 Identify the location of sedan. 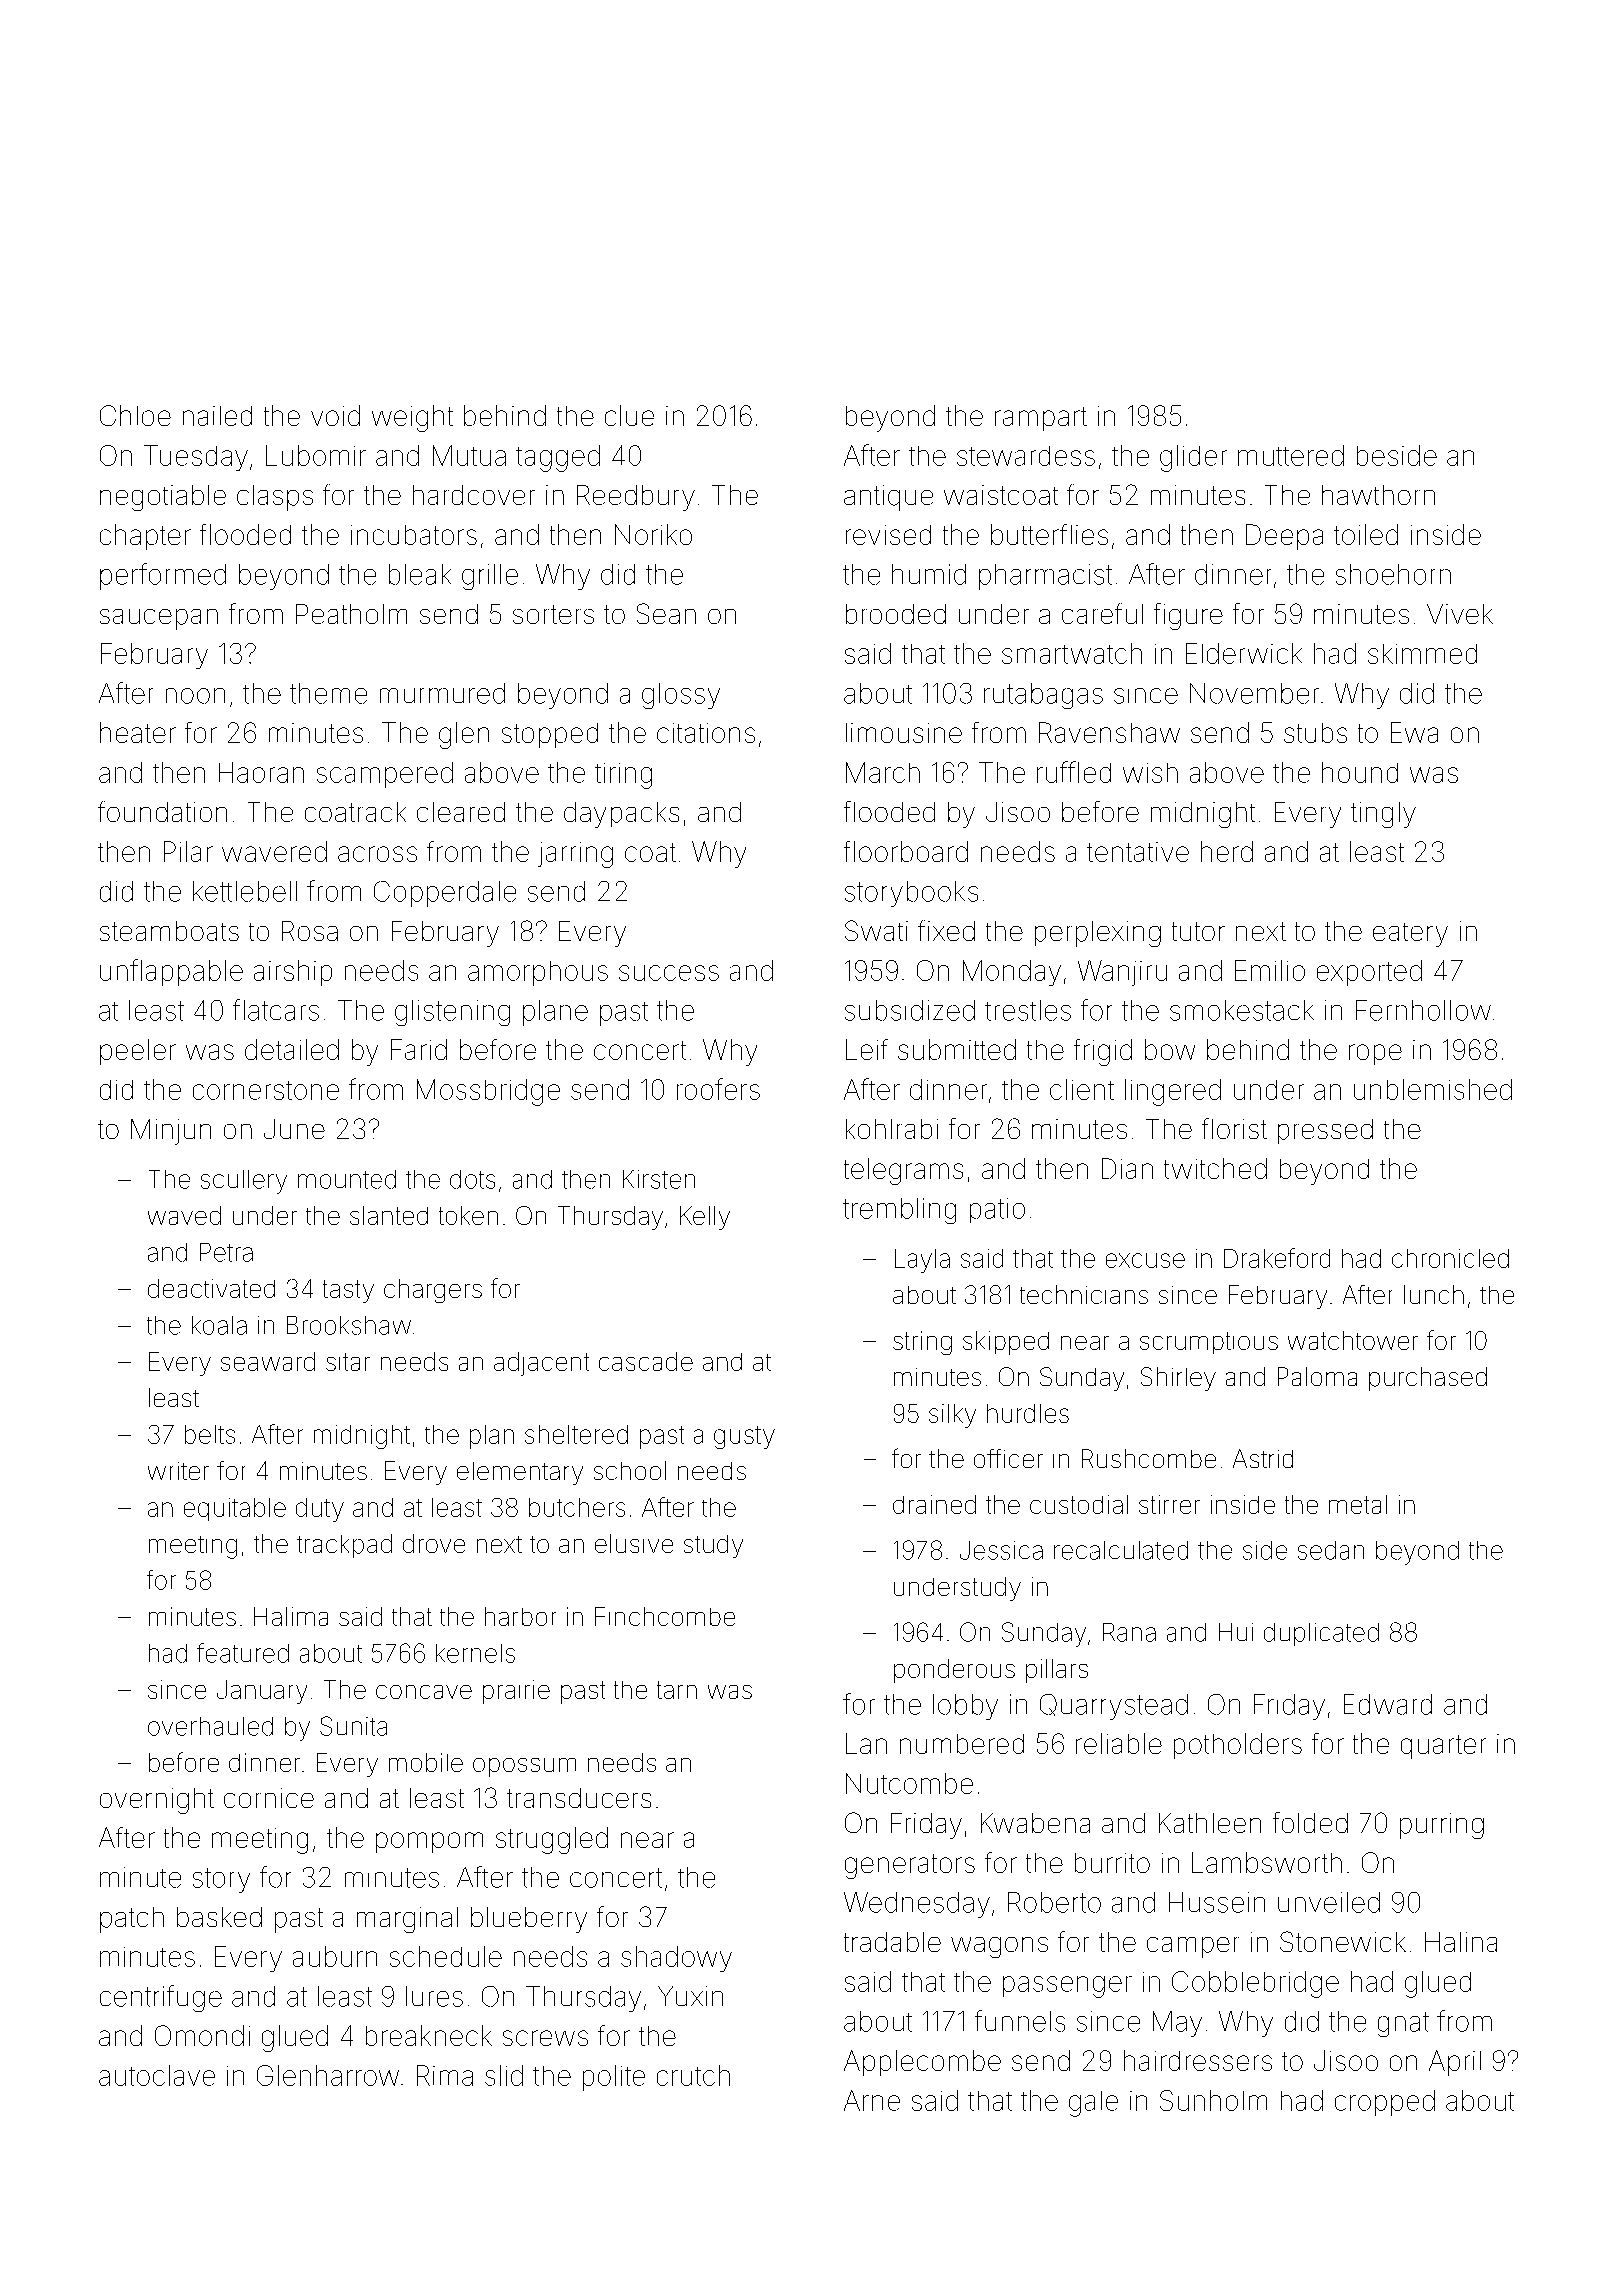
(1331, 1550).
